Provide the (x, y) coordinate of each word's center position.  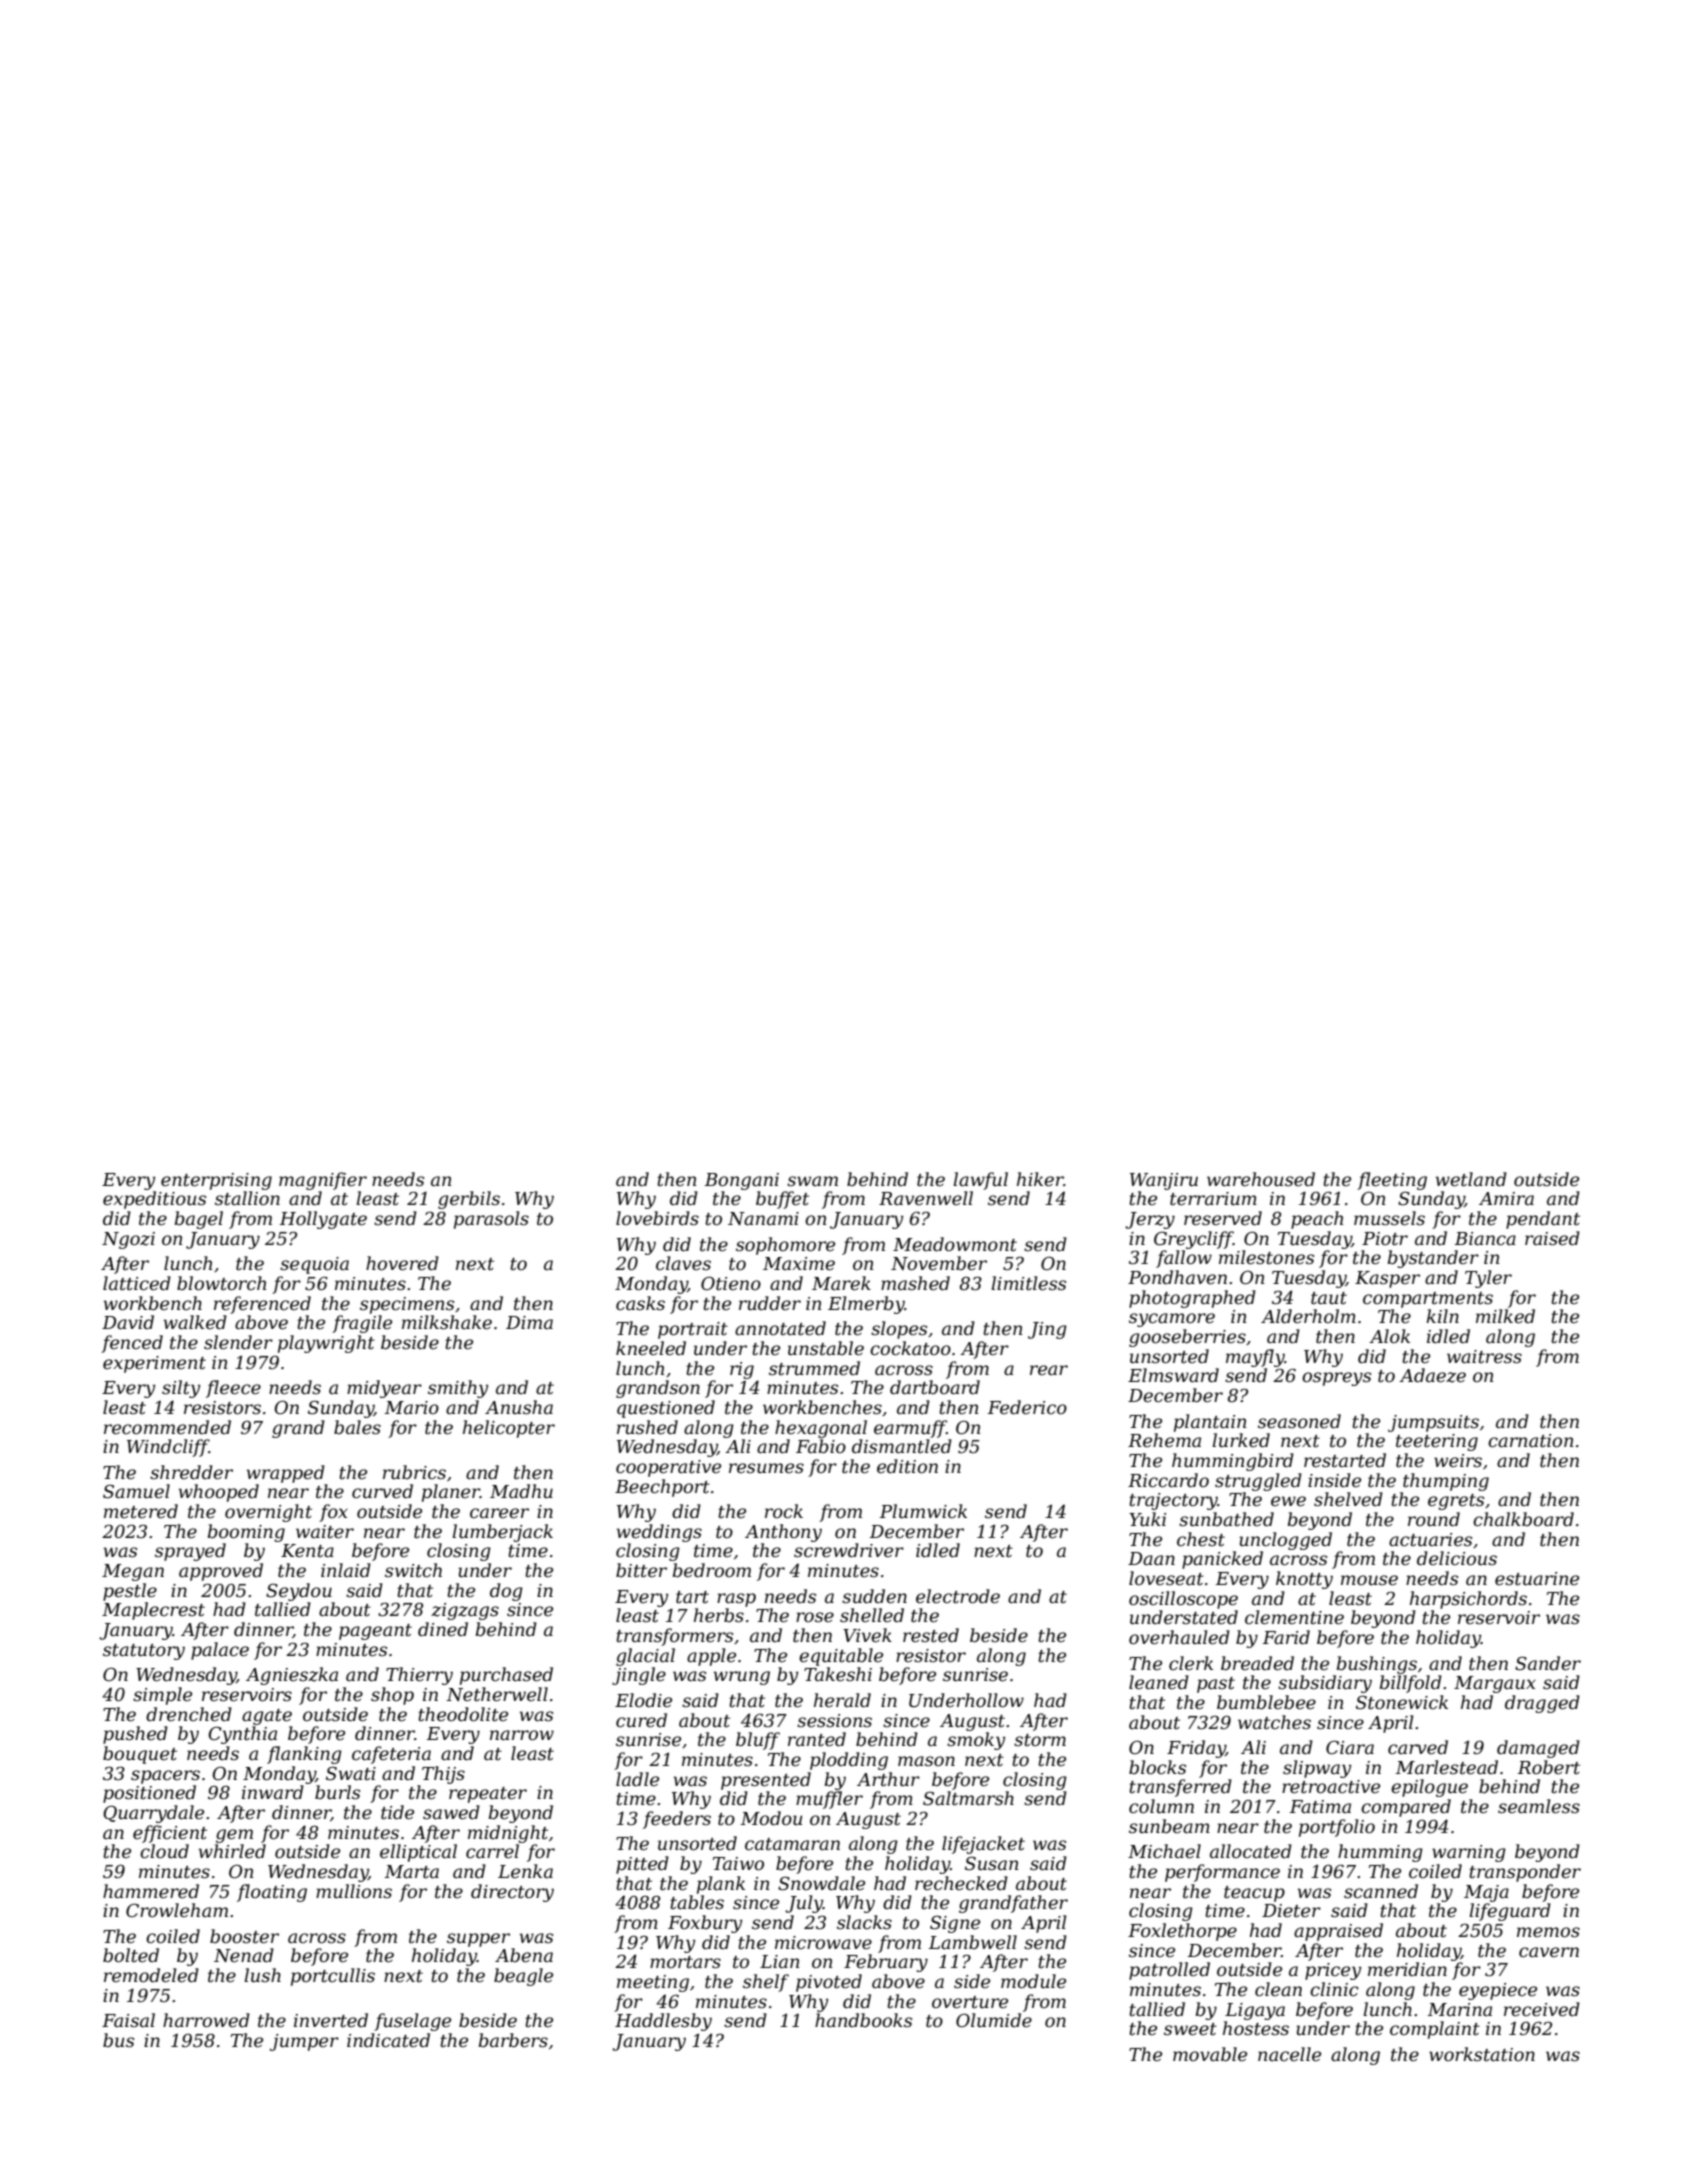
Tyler (1488, 1279)
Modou (771, 1818)
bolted (131, 1955)
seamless (1539, 1806)
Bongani (741, 1181)
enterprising (216, 1181)
